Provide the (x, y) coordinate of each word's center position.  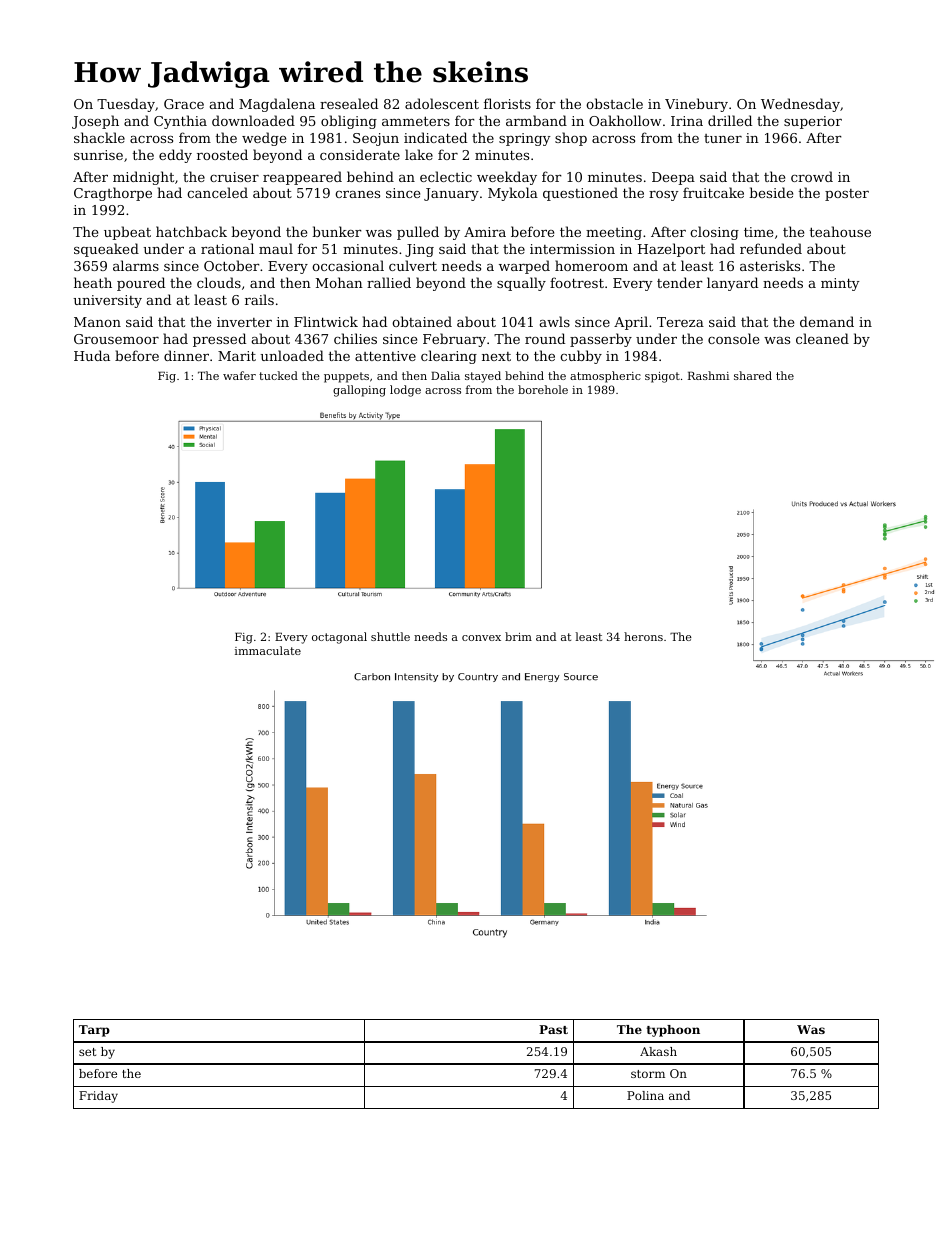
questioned (580, 194)
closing (714, 233)
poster (847, 195)
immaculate (268, 650)
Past (553, 1029)
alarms (136, 265)
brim (518, 636)
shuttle (390, 636)
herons (643, 636)
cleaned (822, 338)
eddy (175, 156)
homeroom (591, 265)
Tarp (94, 1031)
